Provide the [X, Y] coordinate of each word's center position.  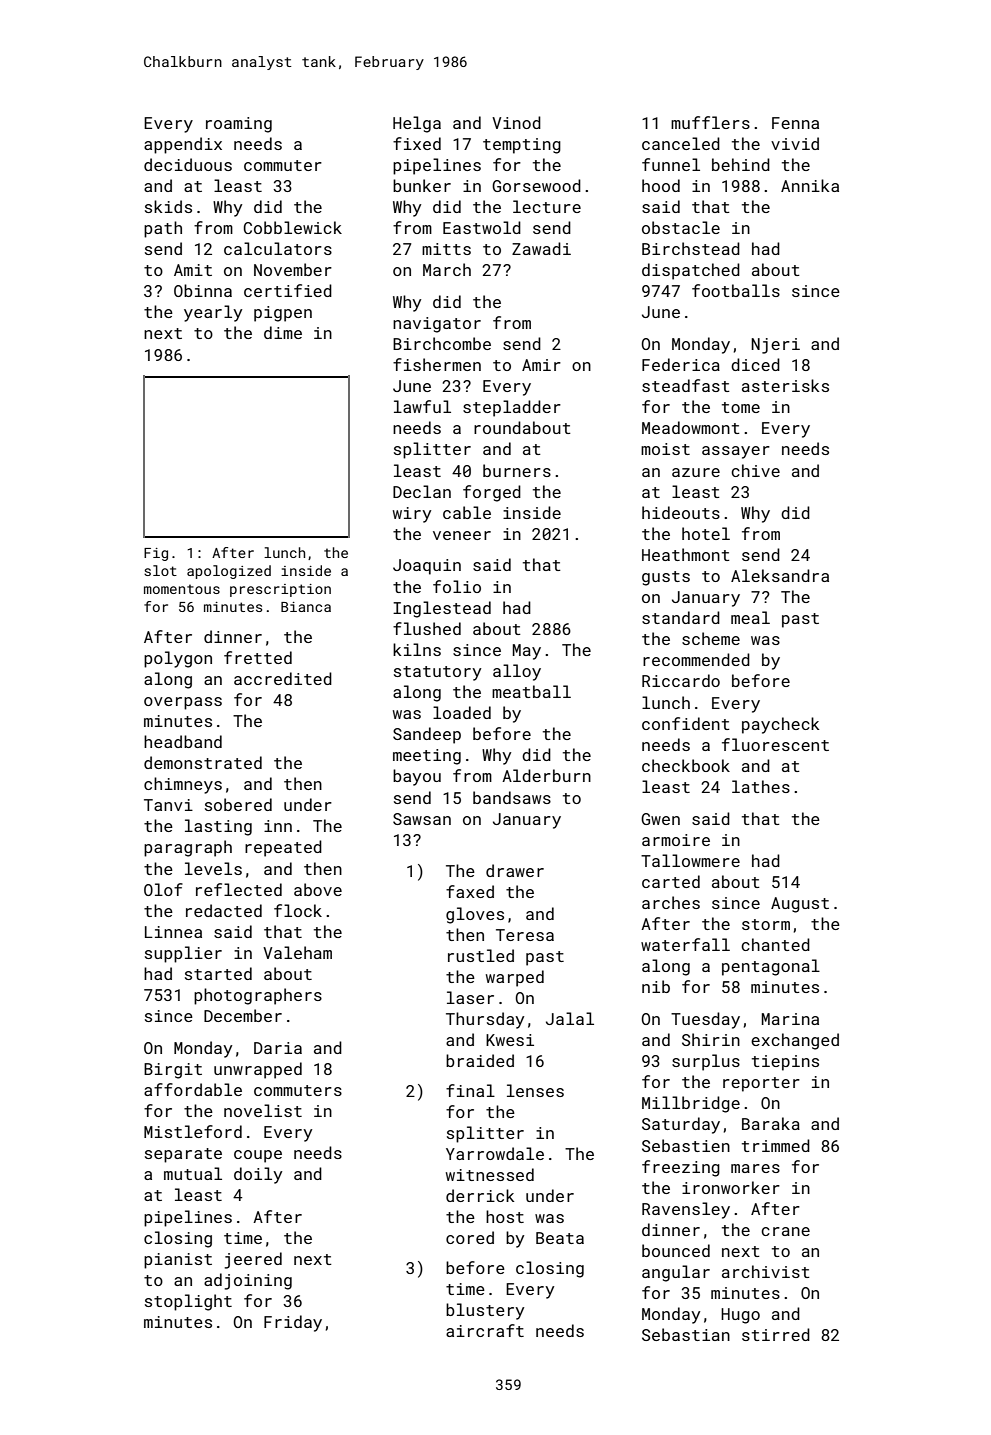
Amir [541, 365]
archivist [766, 1271]
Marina [790, 1019]
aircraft [485, 1330]
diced [755, 364]
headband [183, 741]
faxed [470, 891]
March [447, 269]
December [243, 1015]
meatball [531, 691]
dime [283, 332]
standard [681, 617]
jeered [253, 1260]
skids [168, 206]
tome [741, 407]
